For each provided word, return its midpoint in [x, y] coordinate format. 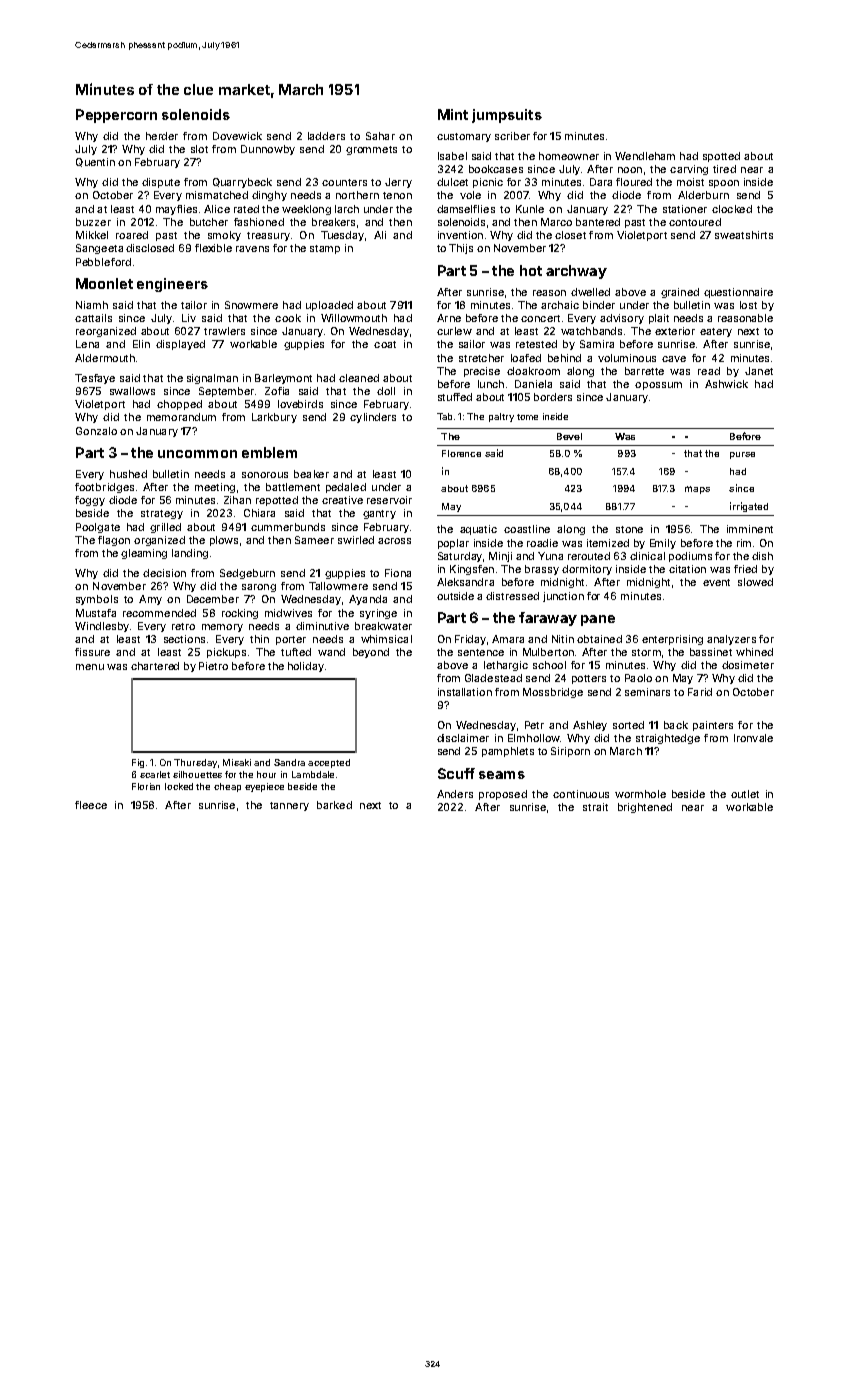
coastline [527, 529]
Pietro [213, 666]
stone [629, 529]
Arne [449, 318]
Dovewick [237, 136]
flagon [114, 541]
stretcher [481, 358]
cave [674, 359]
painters [713, 726]
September [226, 392]
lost [748, 305]
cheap [227, 787]
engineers [172, 285]
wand [331, 652]
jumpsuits [507, 116]
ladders [326, 136]
